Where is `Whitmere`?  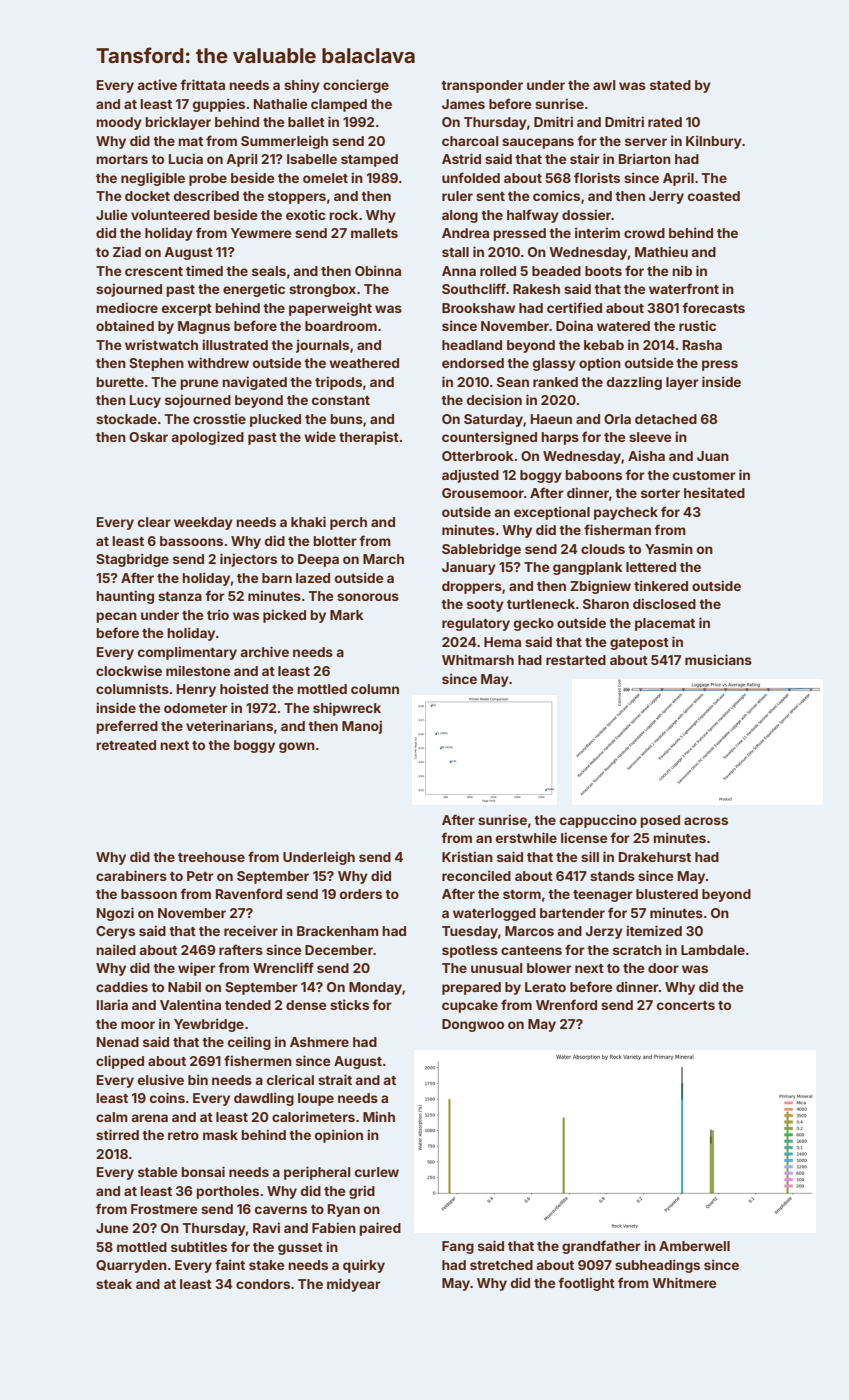 Whitmere is located at coordinates (684, 1282).
